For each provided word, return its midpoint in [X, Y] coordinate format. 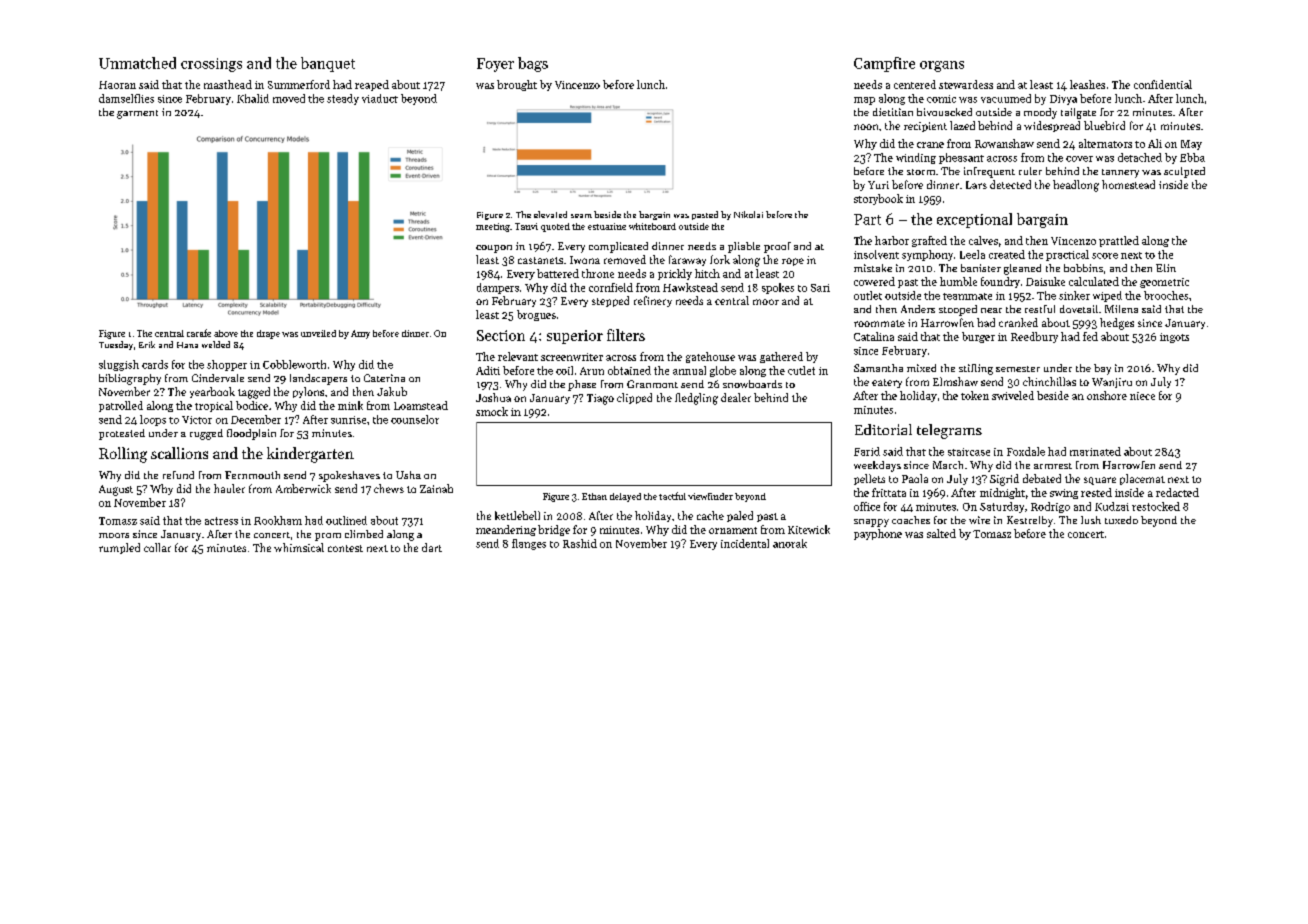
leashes [1087, 84]
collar [157, 547]
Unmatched [137, 63]
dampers [498, 288]
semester [1018, 369]
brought [517, 85]
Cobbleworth [294, 364]
